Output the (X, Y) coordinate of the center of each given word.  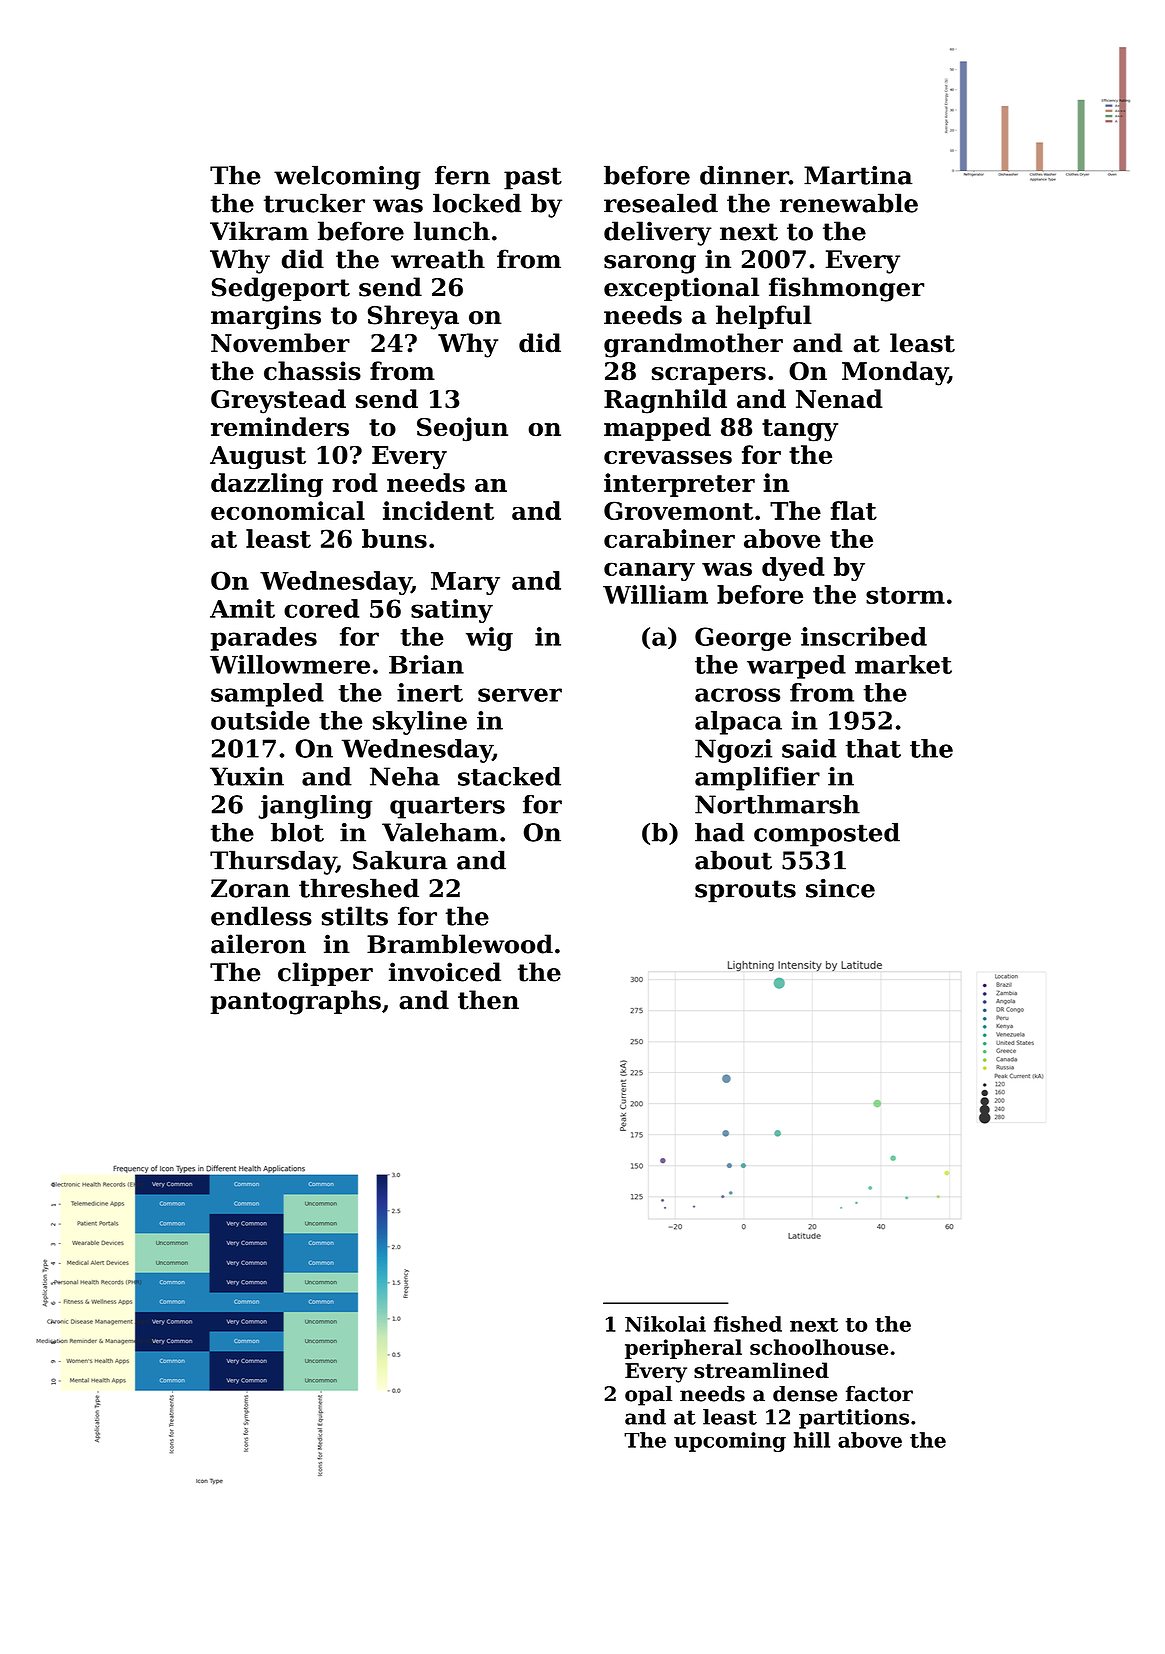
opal (648, 1396)
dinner (744, 175)
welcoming (347, 178)
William (655, 594)
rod (355, 482)
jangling (315, 807)
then (488, 1000)
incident (438, 510)
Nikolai (665, 1324)
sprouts (745, 891)
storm (905, 595)
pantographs (296, 1002)
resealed (661, 203)
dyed (793, 569)
